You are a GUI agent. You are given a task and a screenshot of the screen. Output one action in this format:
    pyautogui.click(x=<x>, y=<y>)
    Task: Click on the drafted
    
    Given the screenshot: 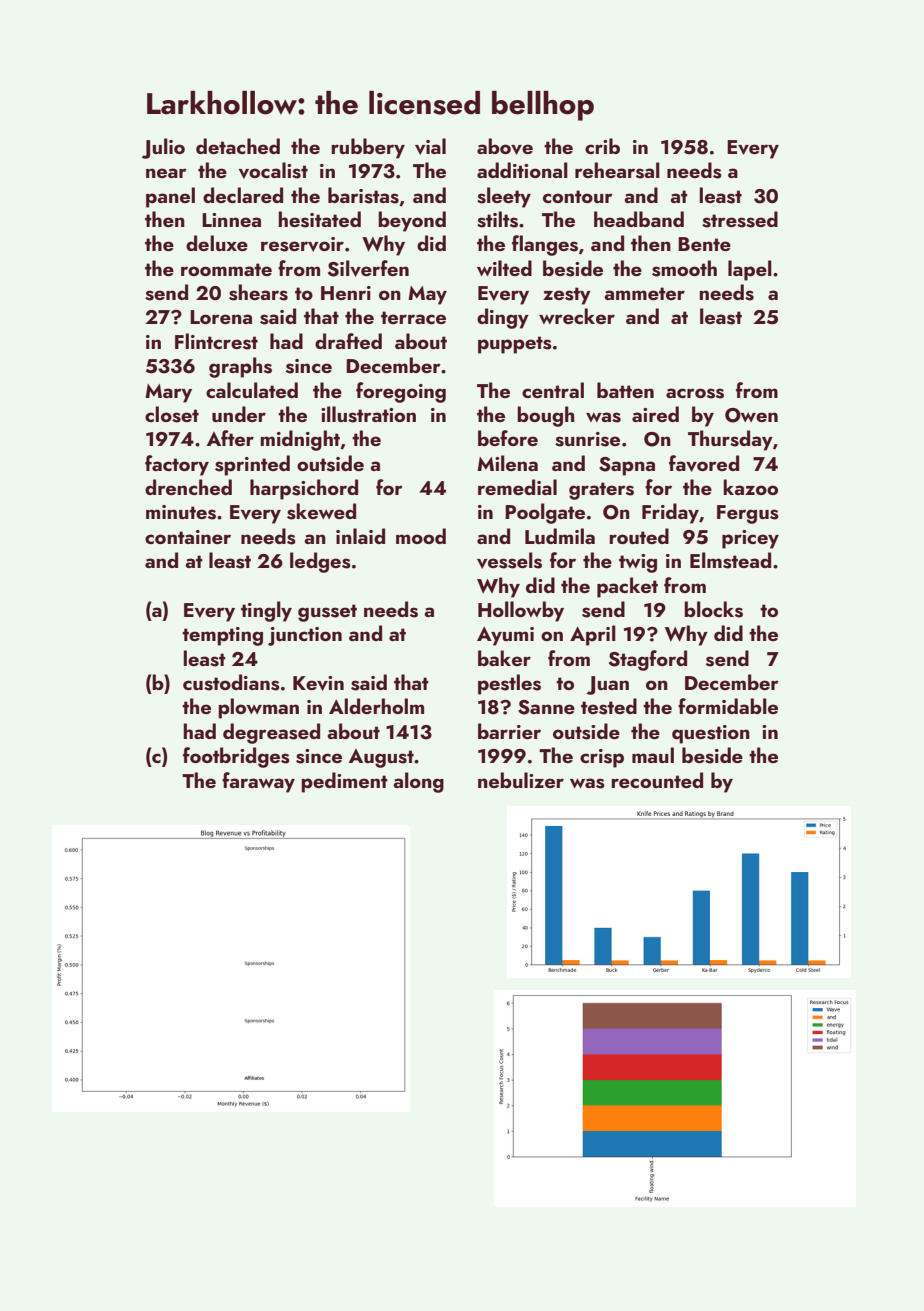 What is the action you would take?
    pyautogui.click(x=348, y=341)
